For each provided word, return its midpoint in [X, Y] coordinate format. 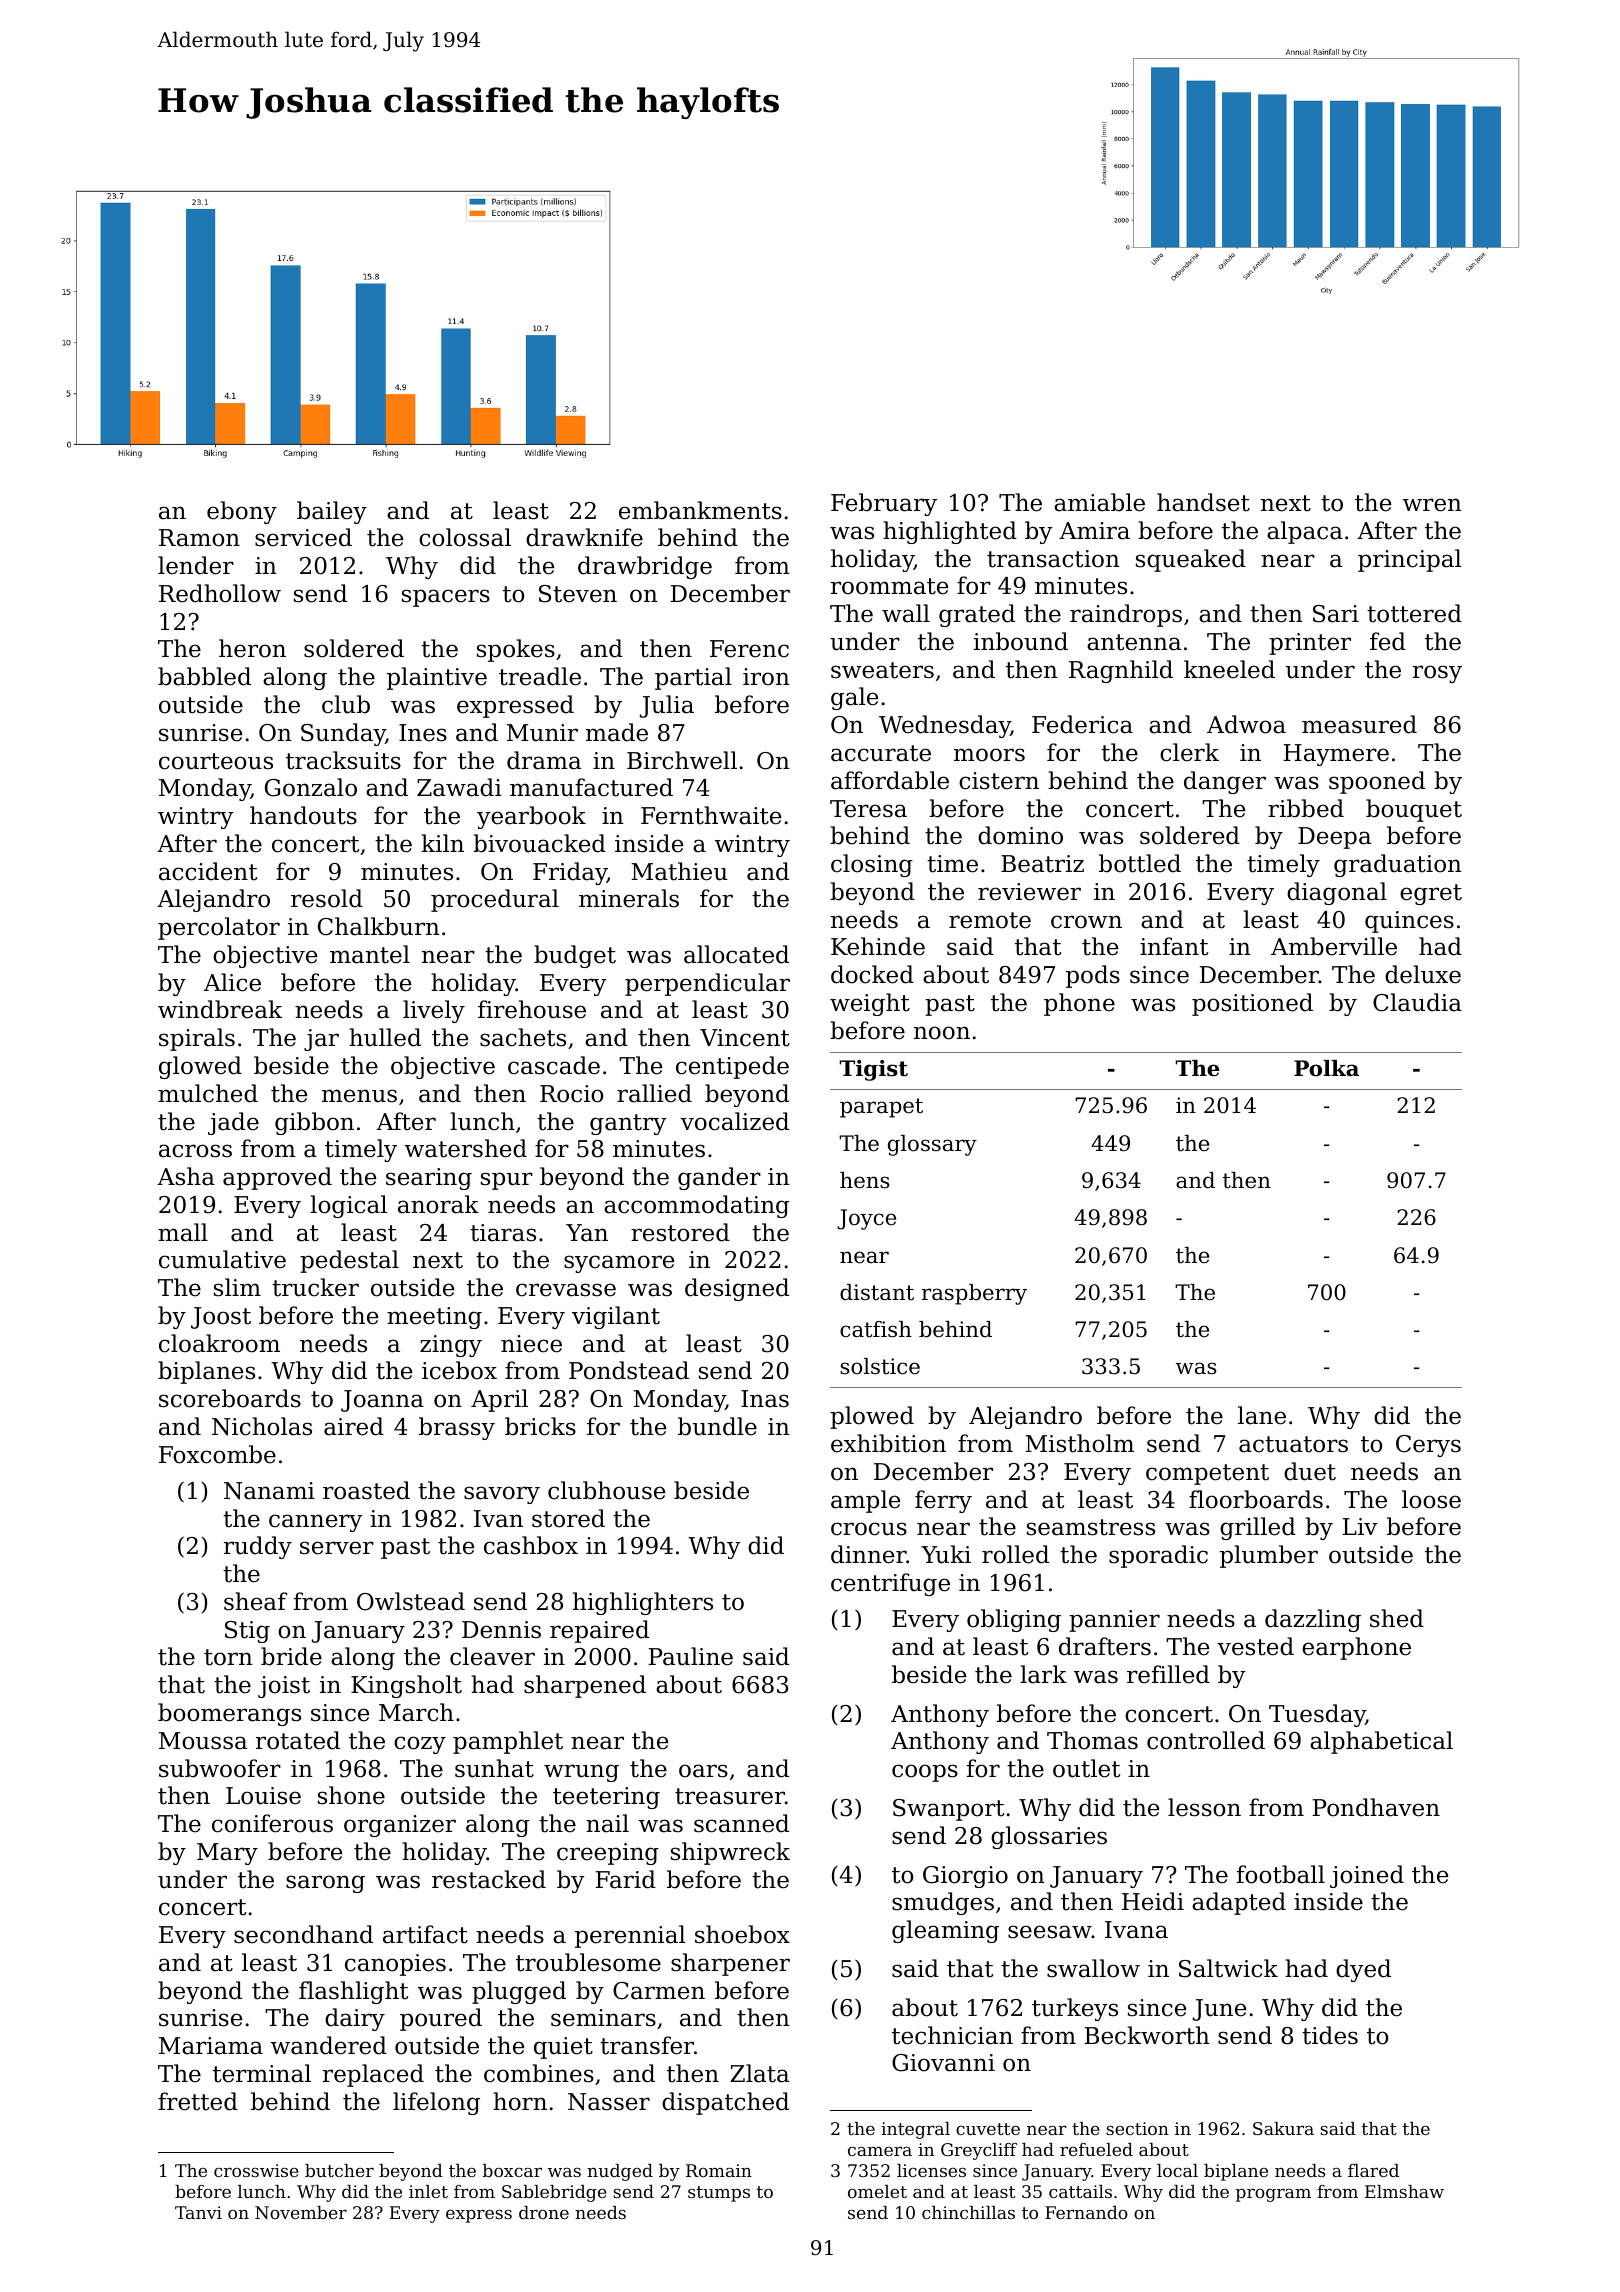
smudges [943, 1903]
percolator [219, 928]
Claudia [1417, 1002]
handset [1203, 502]
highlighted [950, 532]
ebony [242, 512]
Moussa [203, 1741]
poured [441, 2019]
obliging [1014, 1620]
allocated [736, 954]
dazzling [1313, 1620]
